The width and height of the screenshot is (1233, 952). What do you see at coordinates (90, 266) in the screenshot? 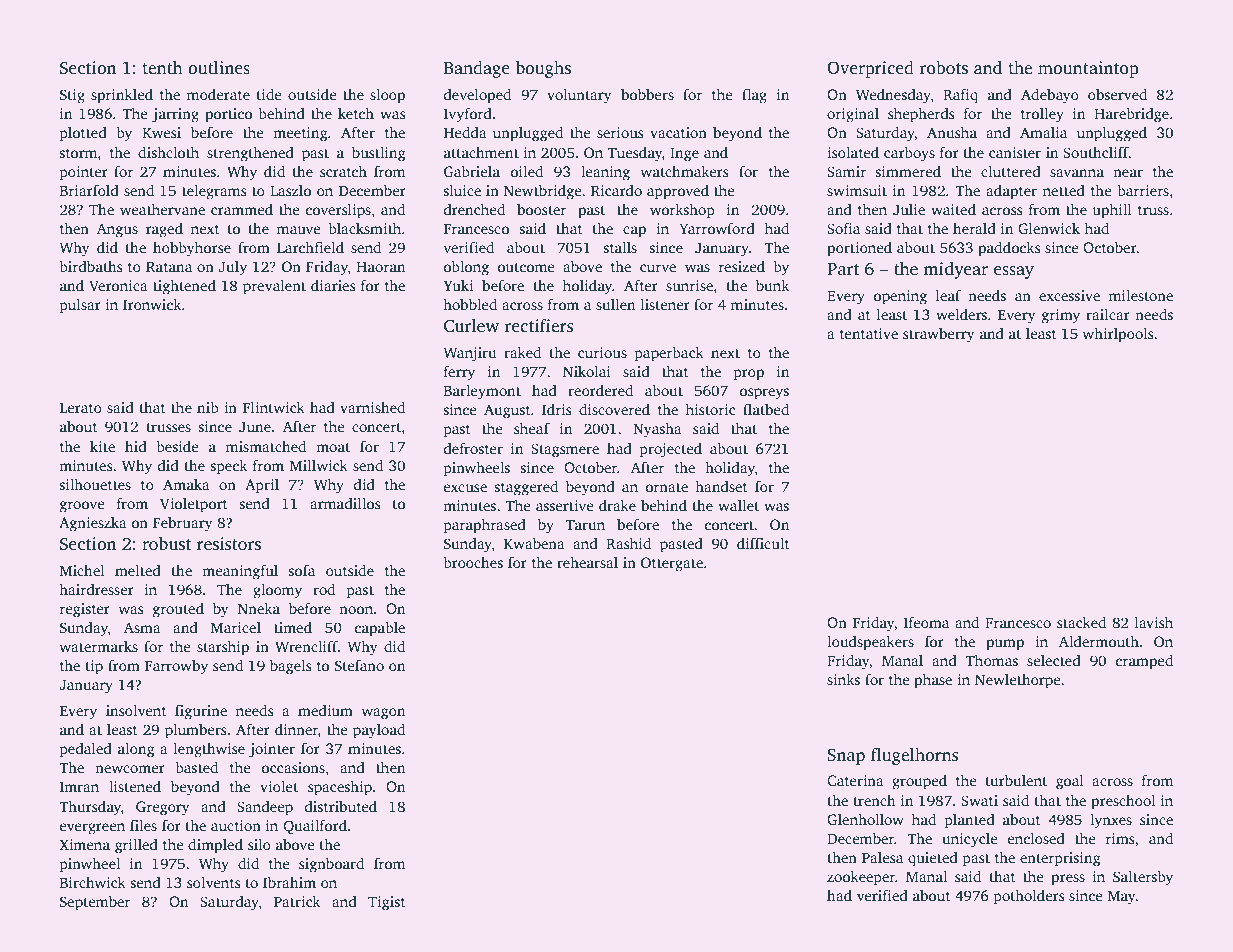
I see `birdbaths` at bounding box center [90, 266].
